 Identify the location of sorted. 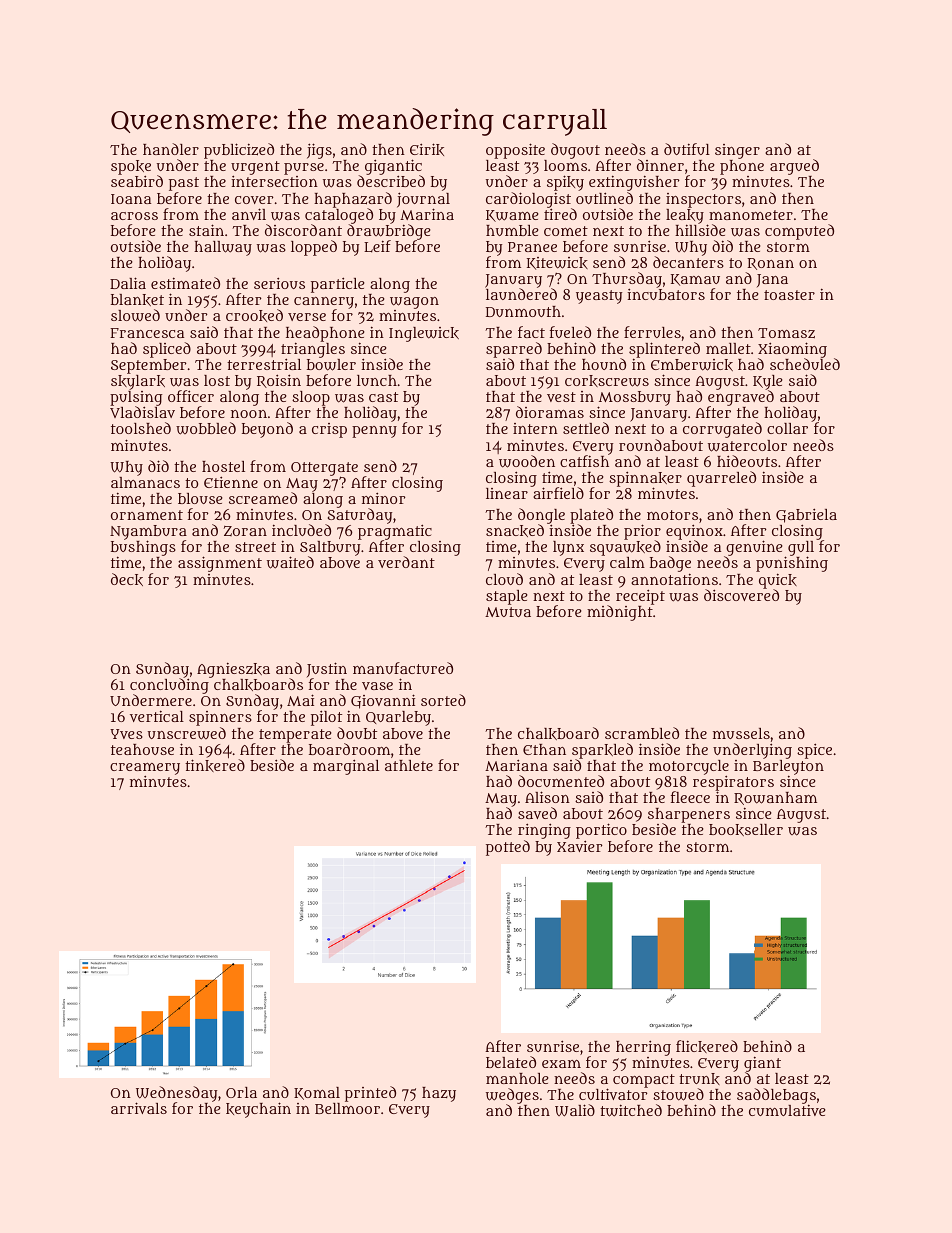
(443, 700).
